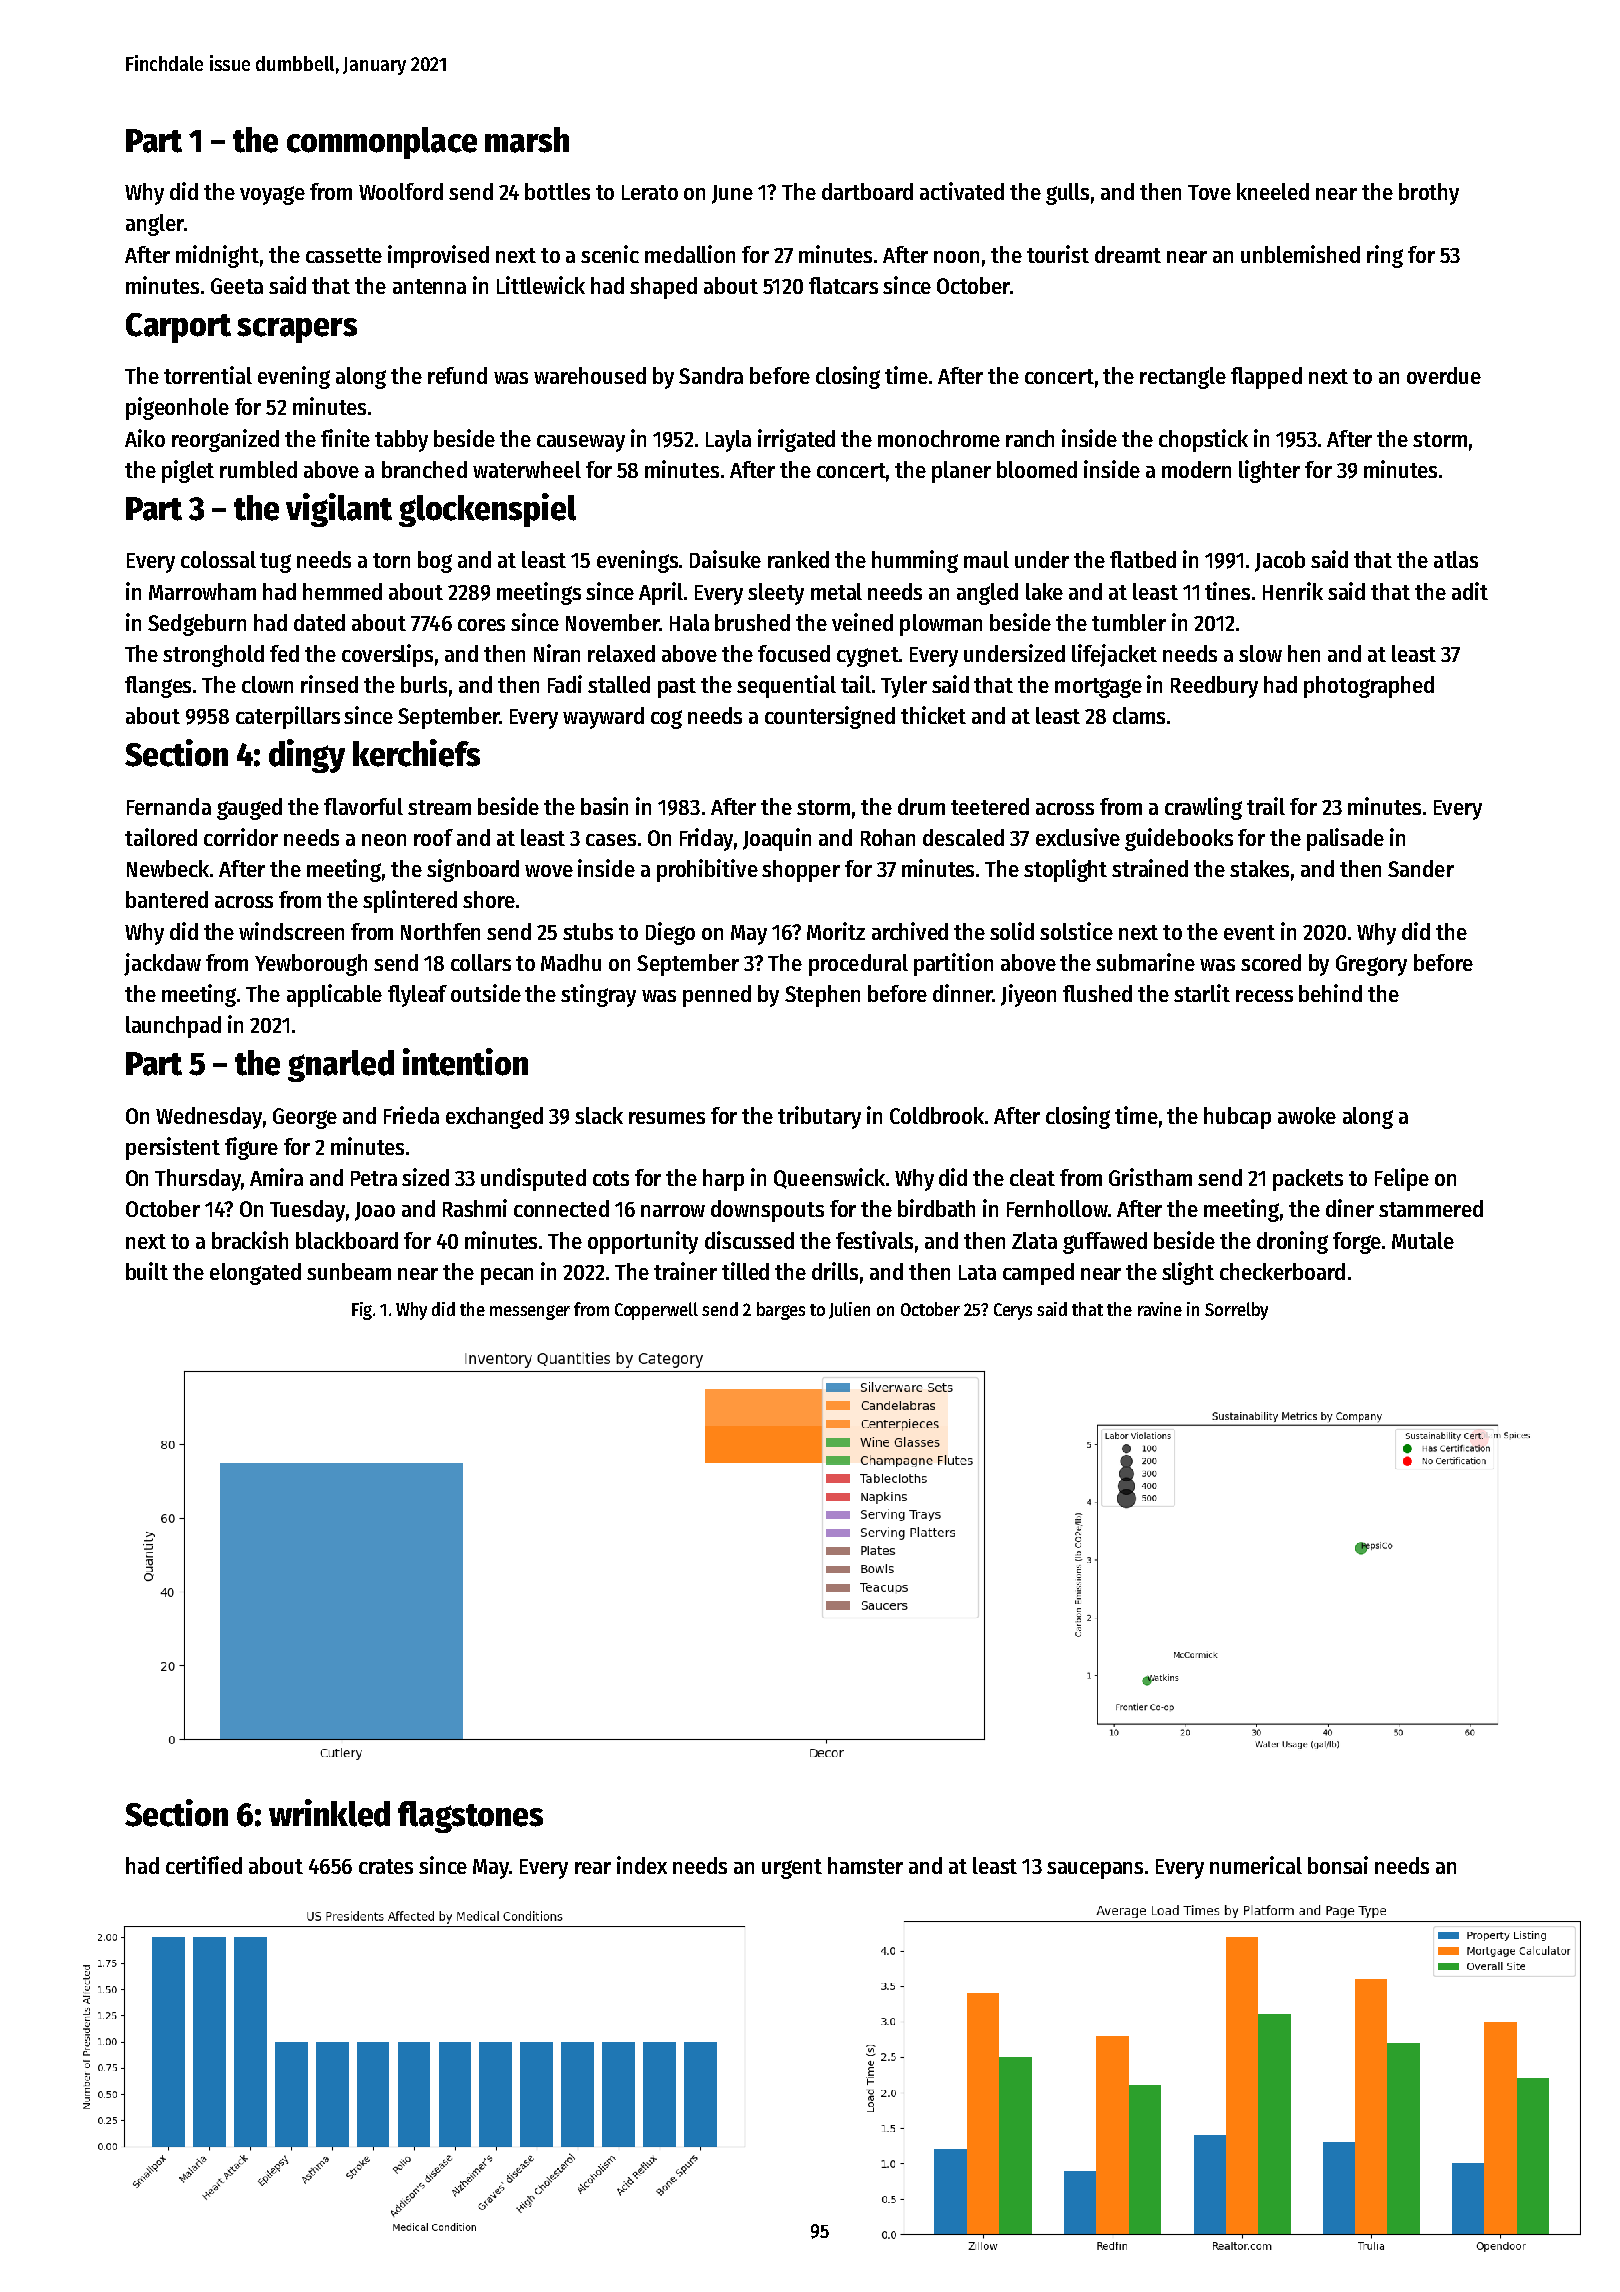 This document has height=2292, width=1620. What do you see at coordinates (155, 225) in the document?
I see `angler` at bounding box center [155, 225].
